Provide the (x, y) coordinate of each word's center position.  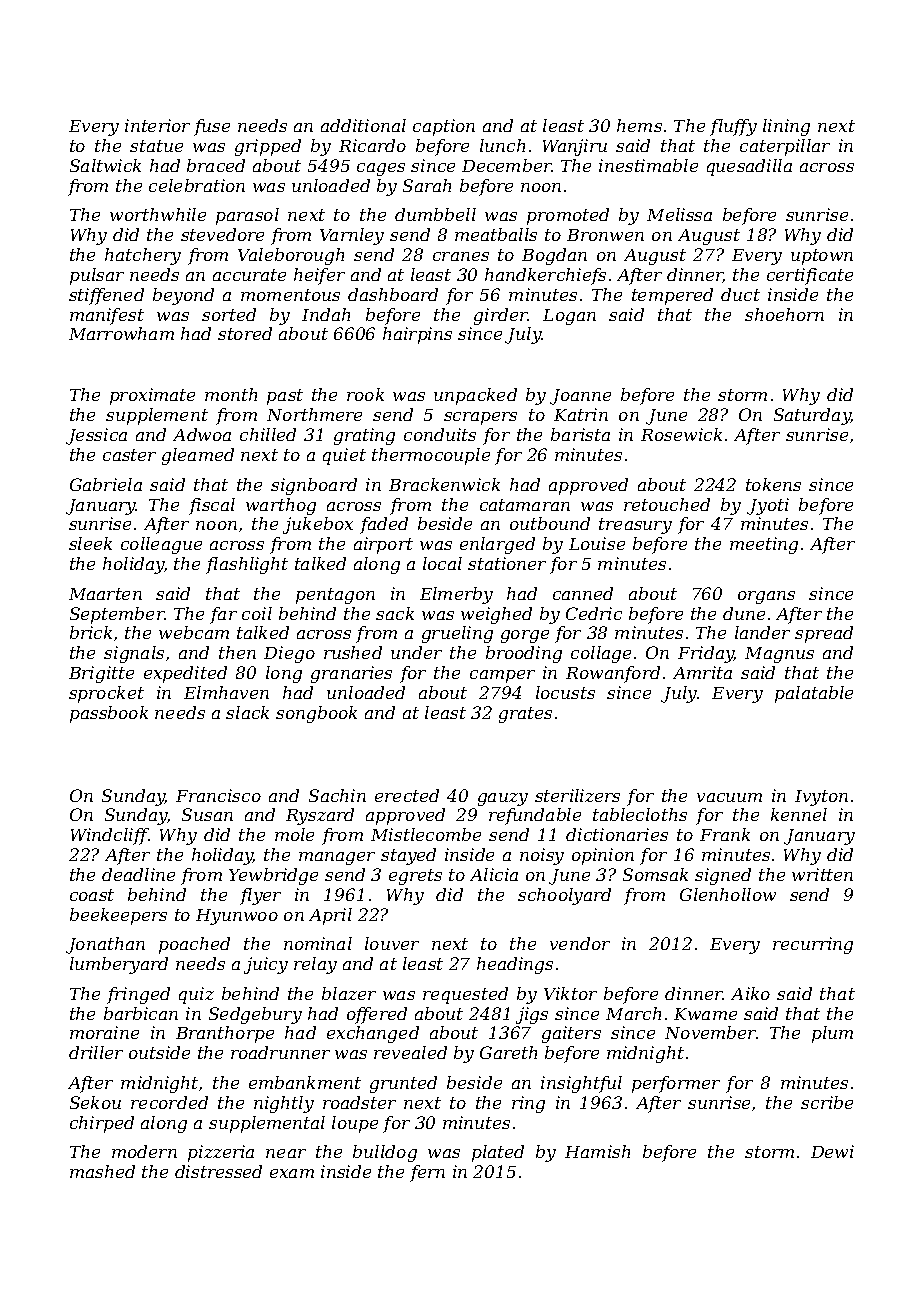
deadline (138, 874)
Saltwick (105, 165)
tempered (672, 296)
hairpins (417, 335)
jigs (532, 1015)
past (285, 397)
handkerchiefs (545, 276)
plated (498, 1153)
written (822, 874)
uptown (822, 257)
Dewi (832, 1151)
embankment (305, 1082)
